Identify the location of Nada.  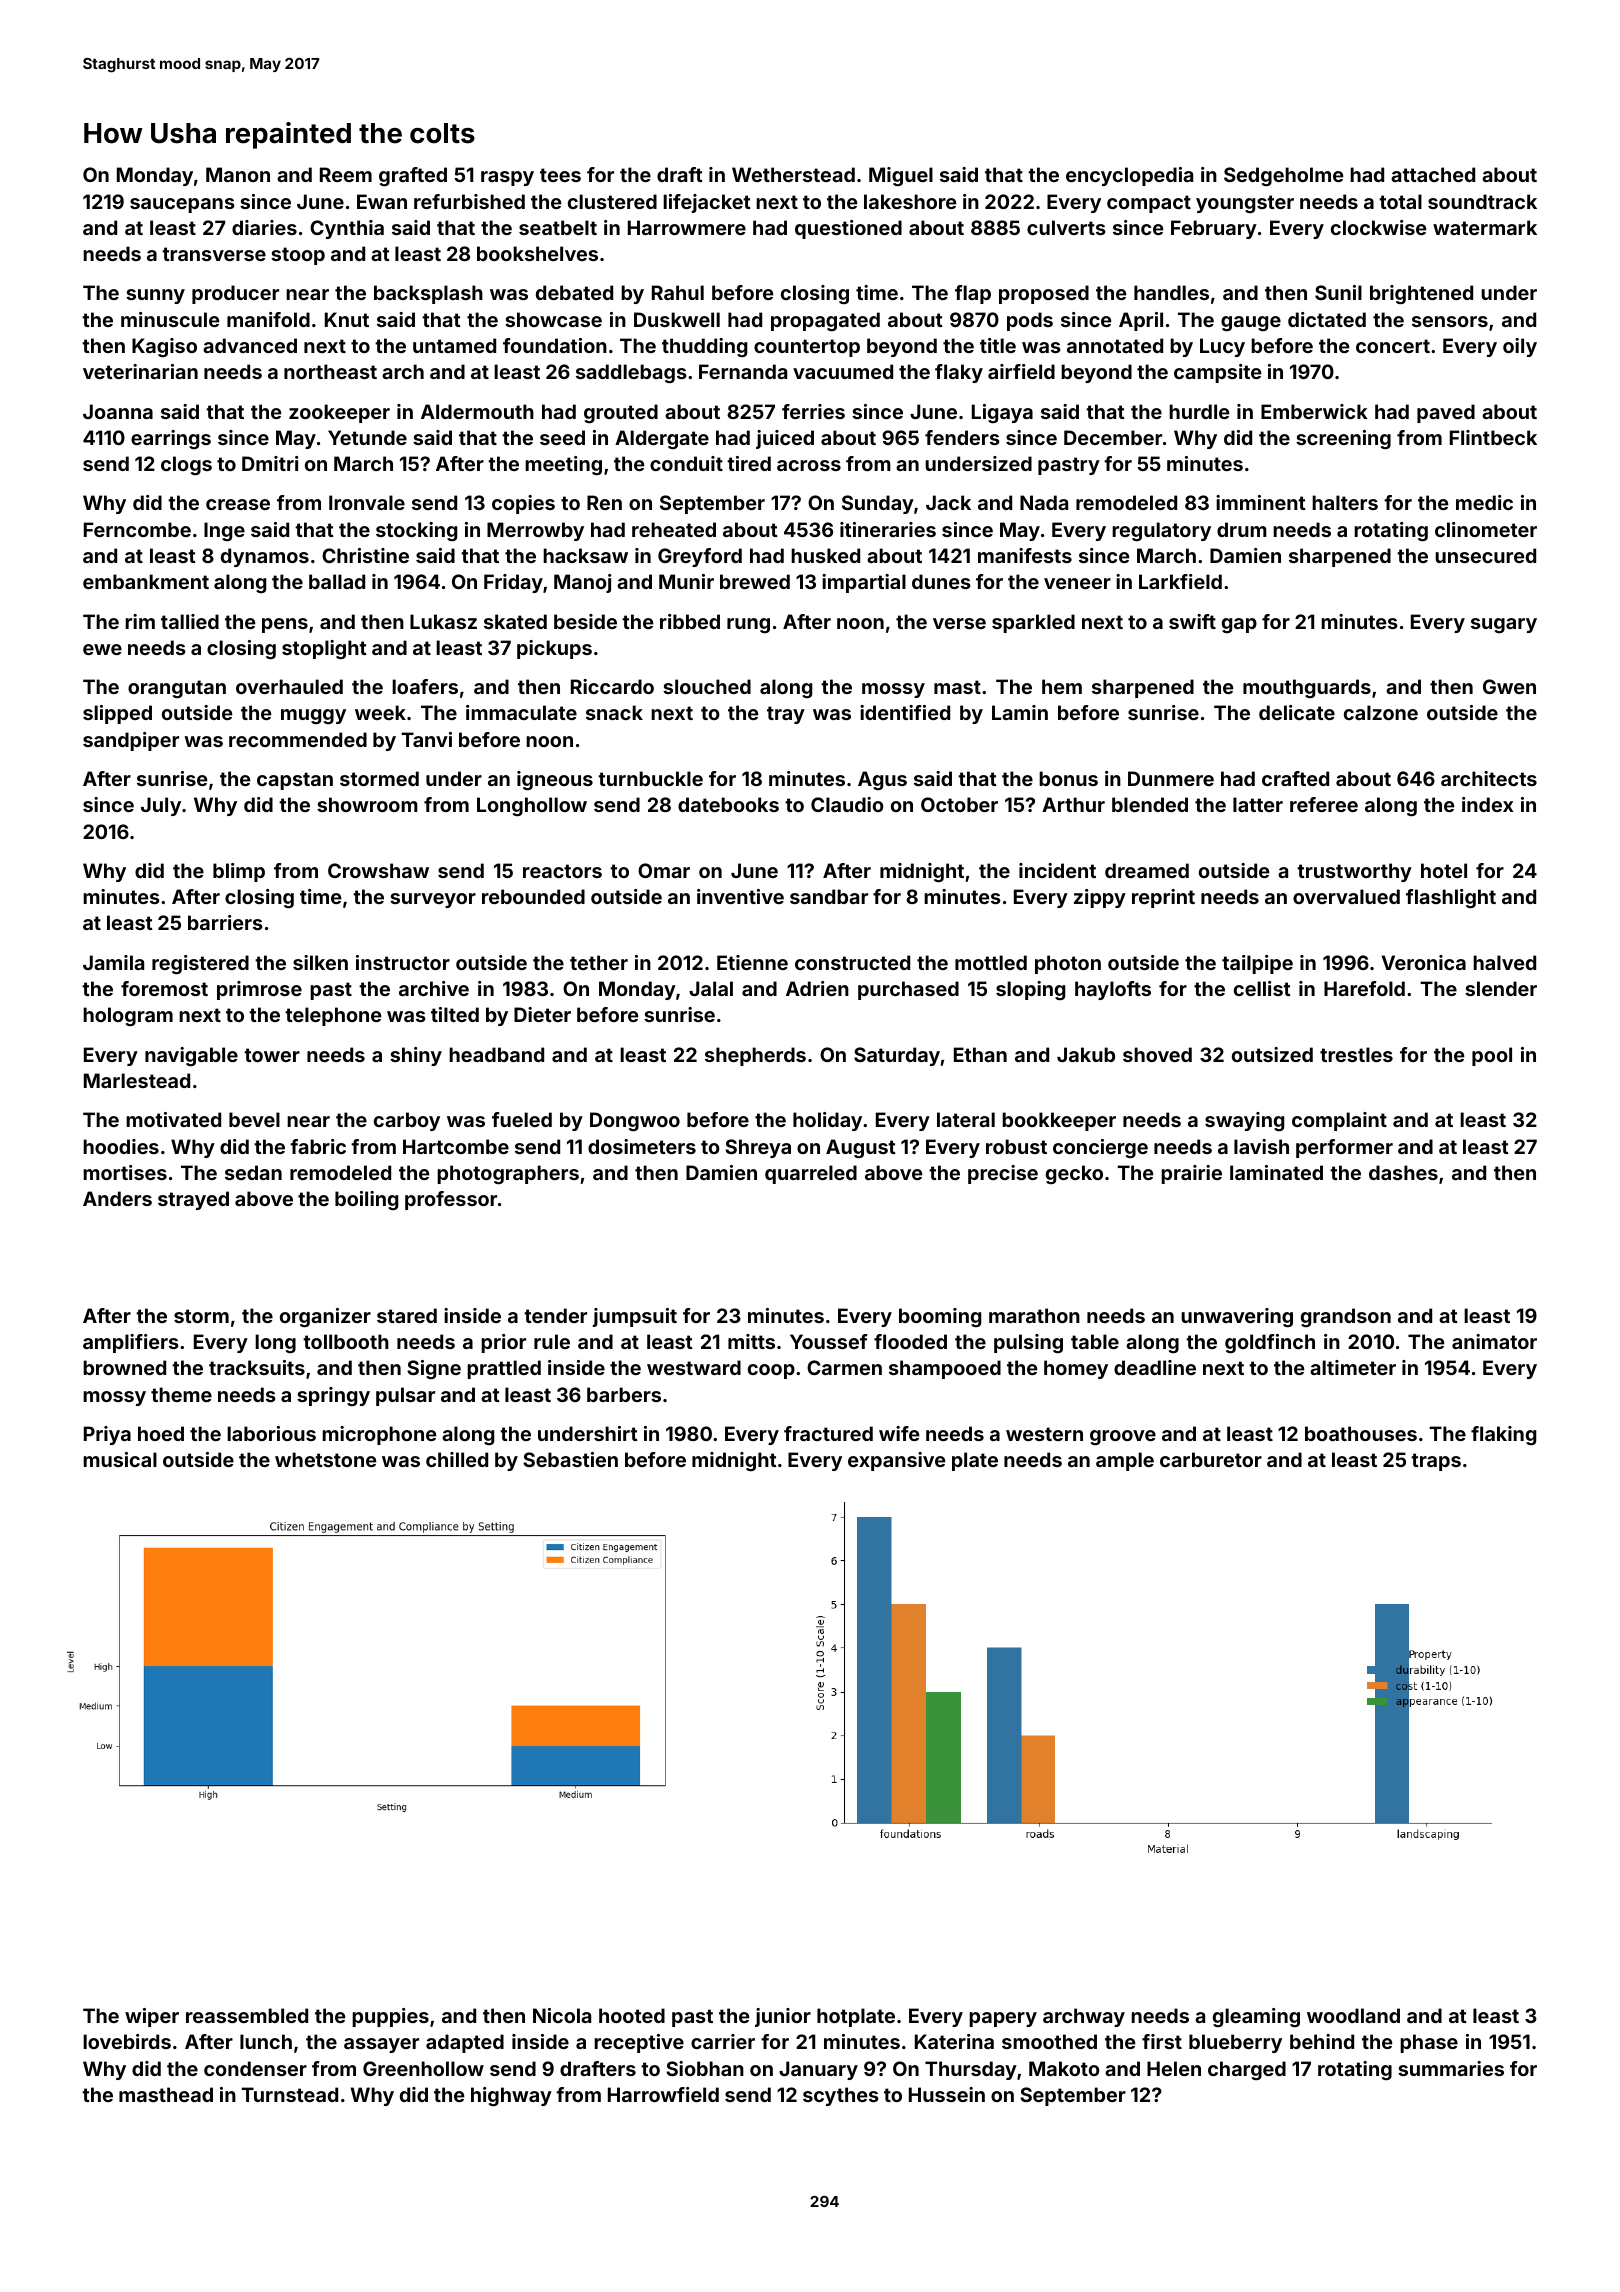
(1044, 502).
